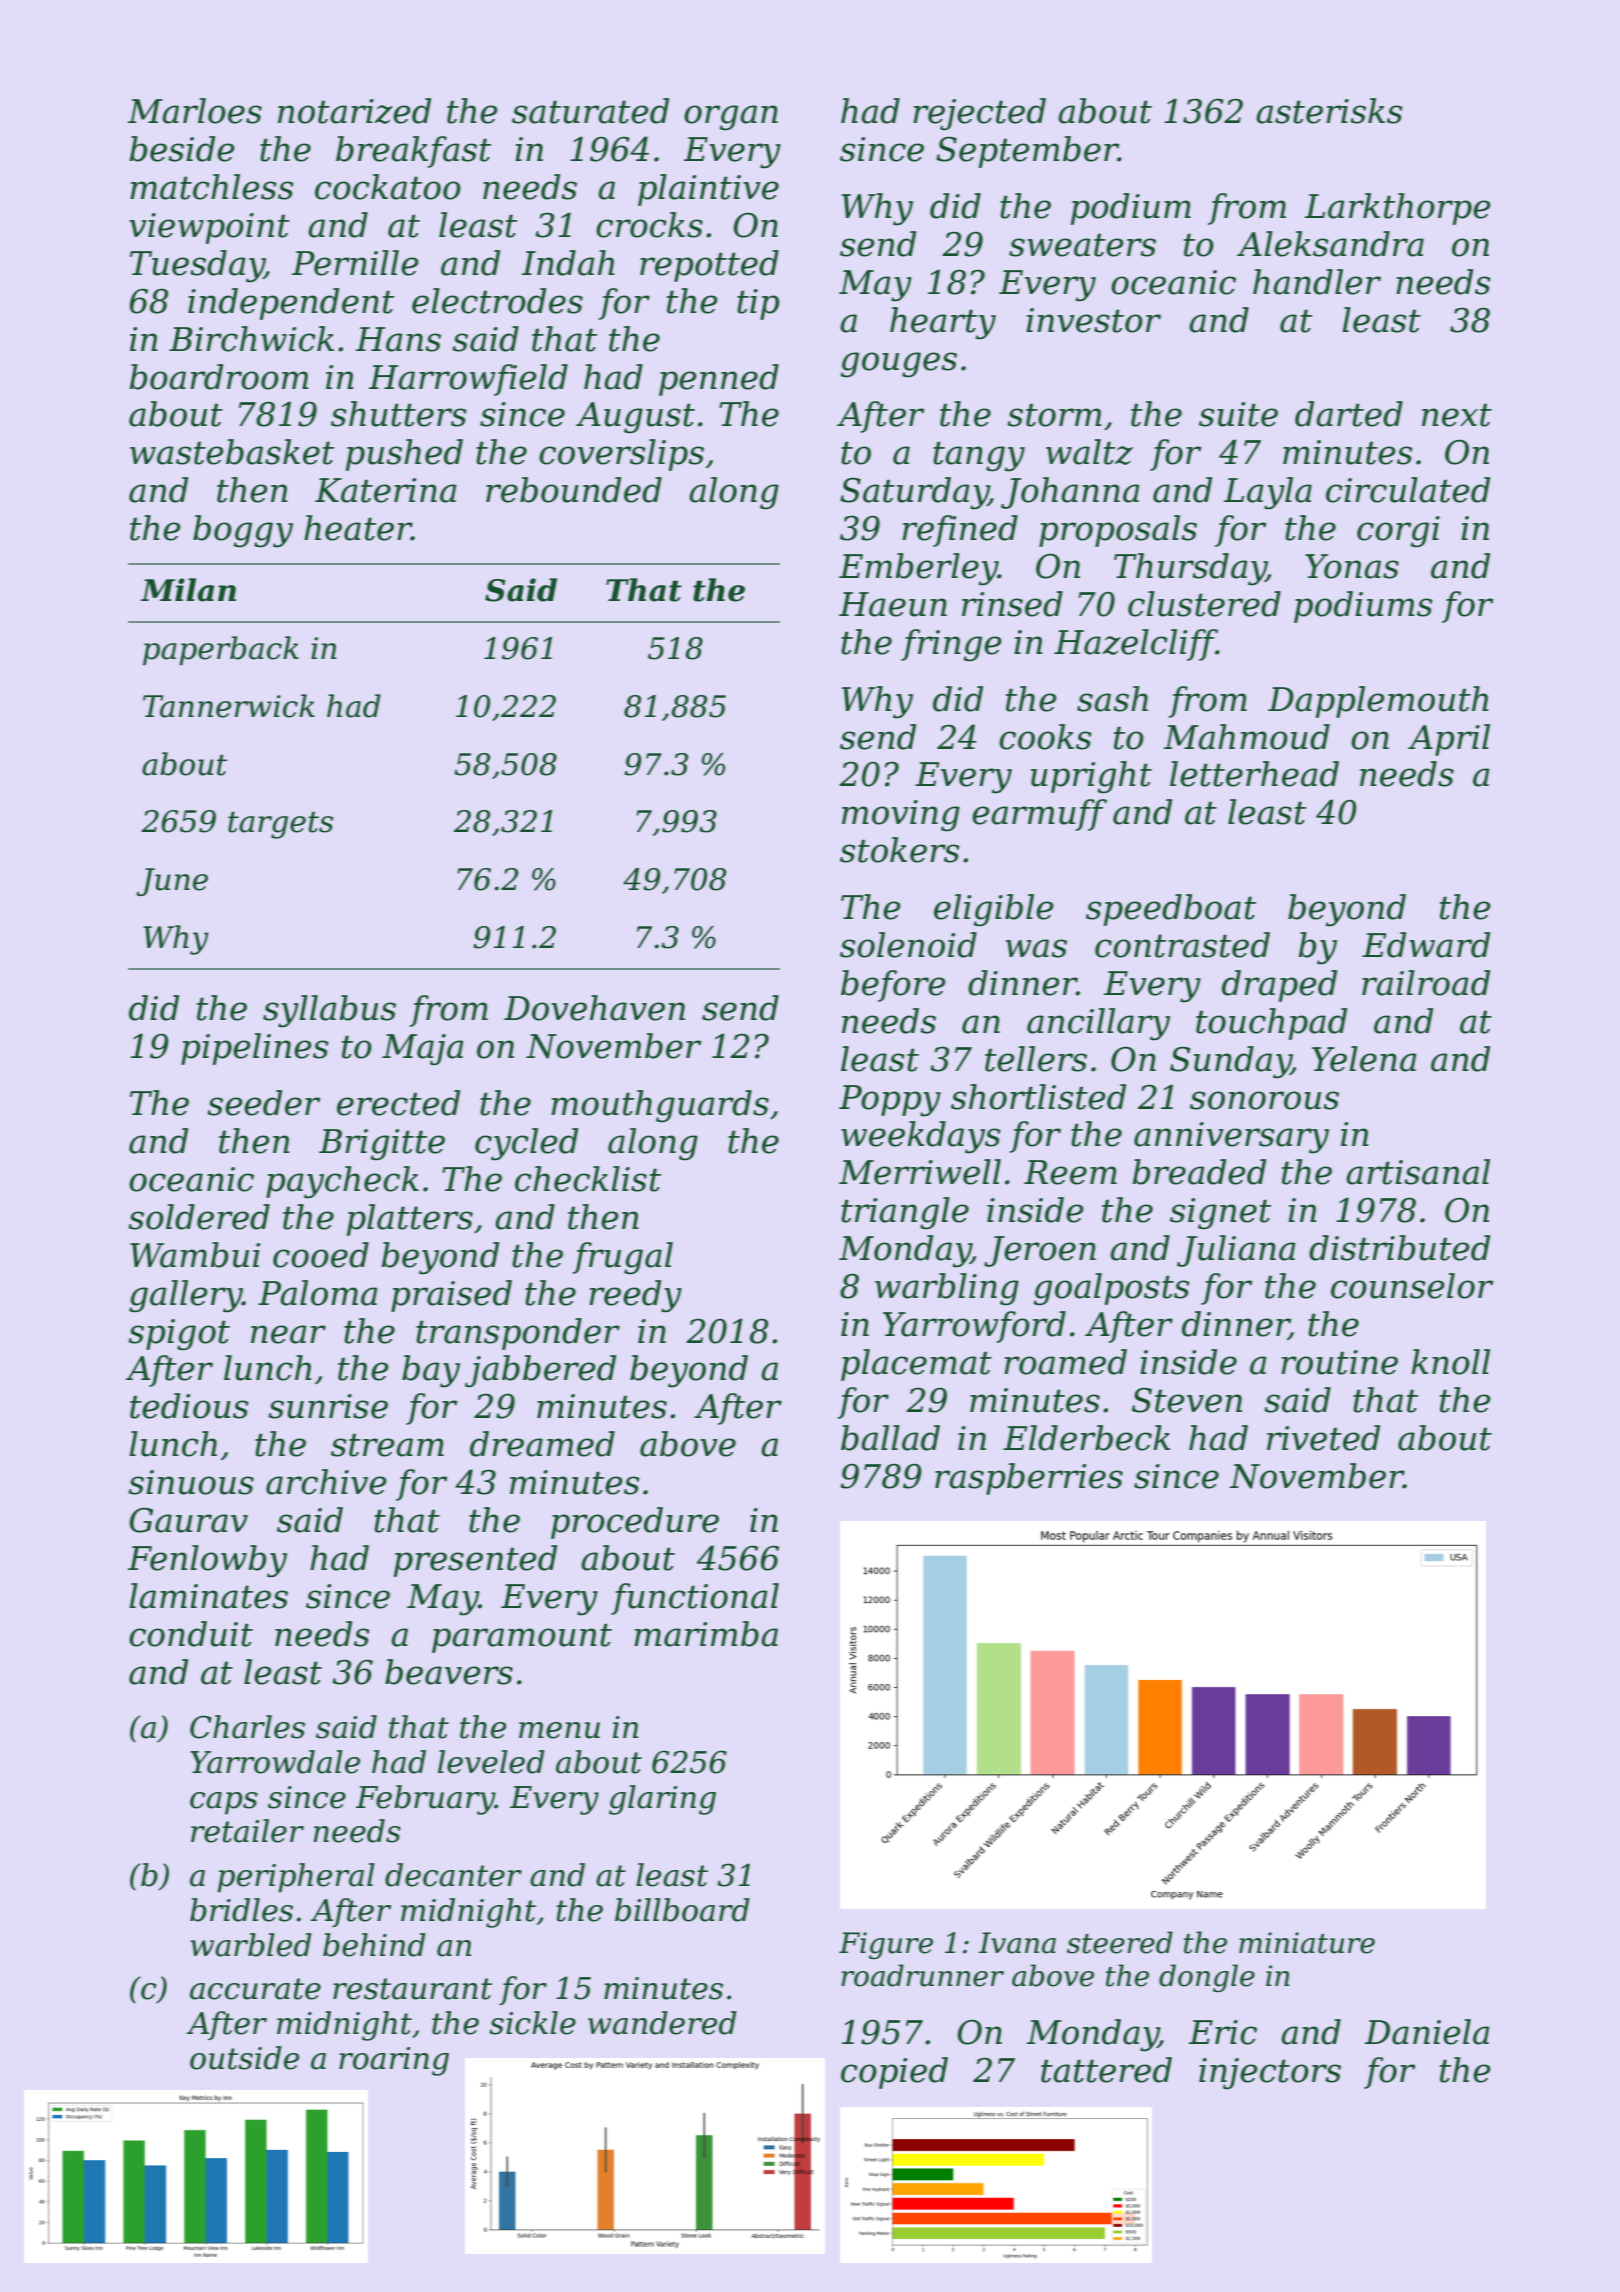 This image has height=2292, width=1620. What do you see at coordinates (901, 816) in the image?
I see `moving` at bounding box center [901, 816].
